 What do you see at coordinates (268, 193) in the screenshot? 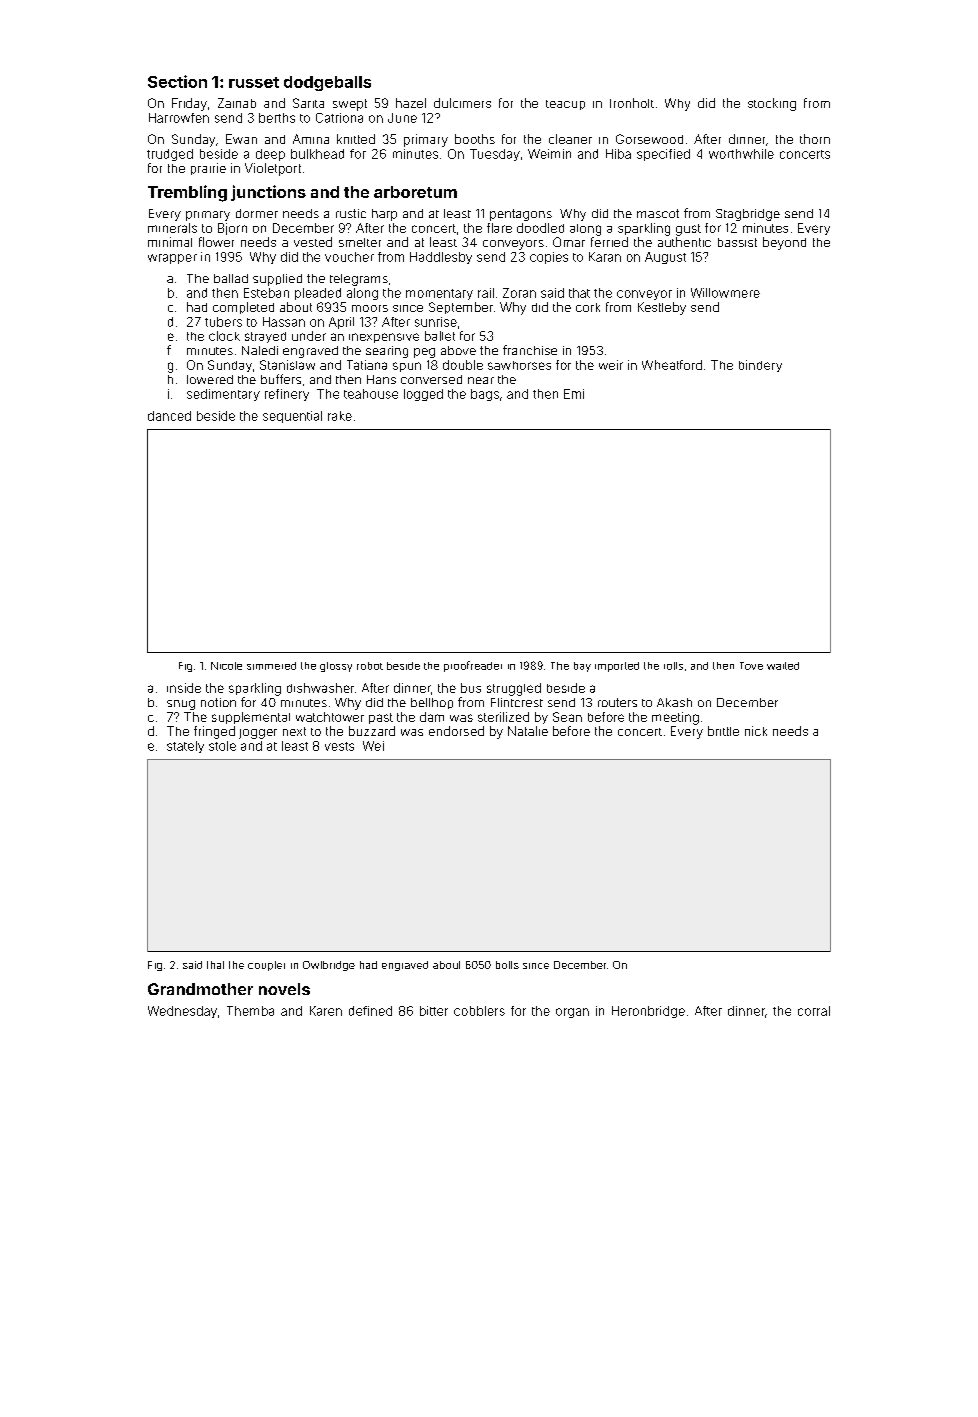
I see `junctions` at bounding box center [268, 193].
